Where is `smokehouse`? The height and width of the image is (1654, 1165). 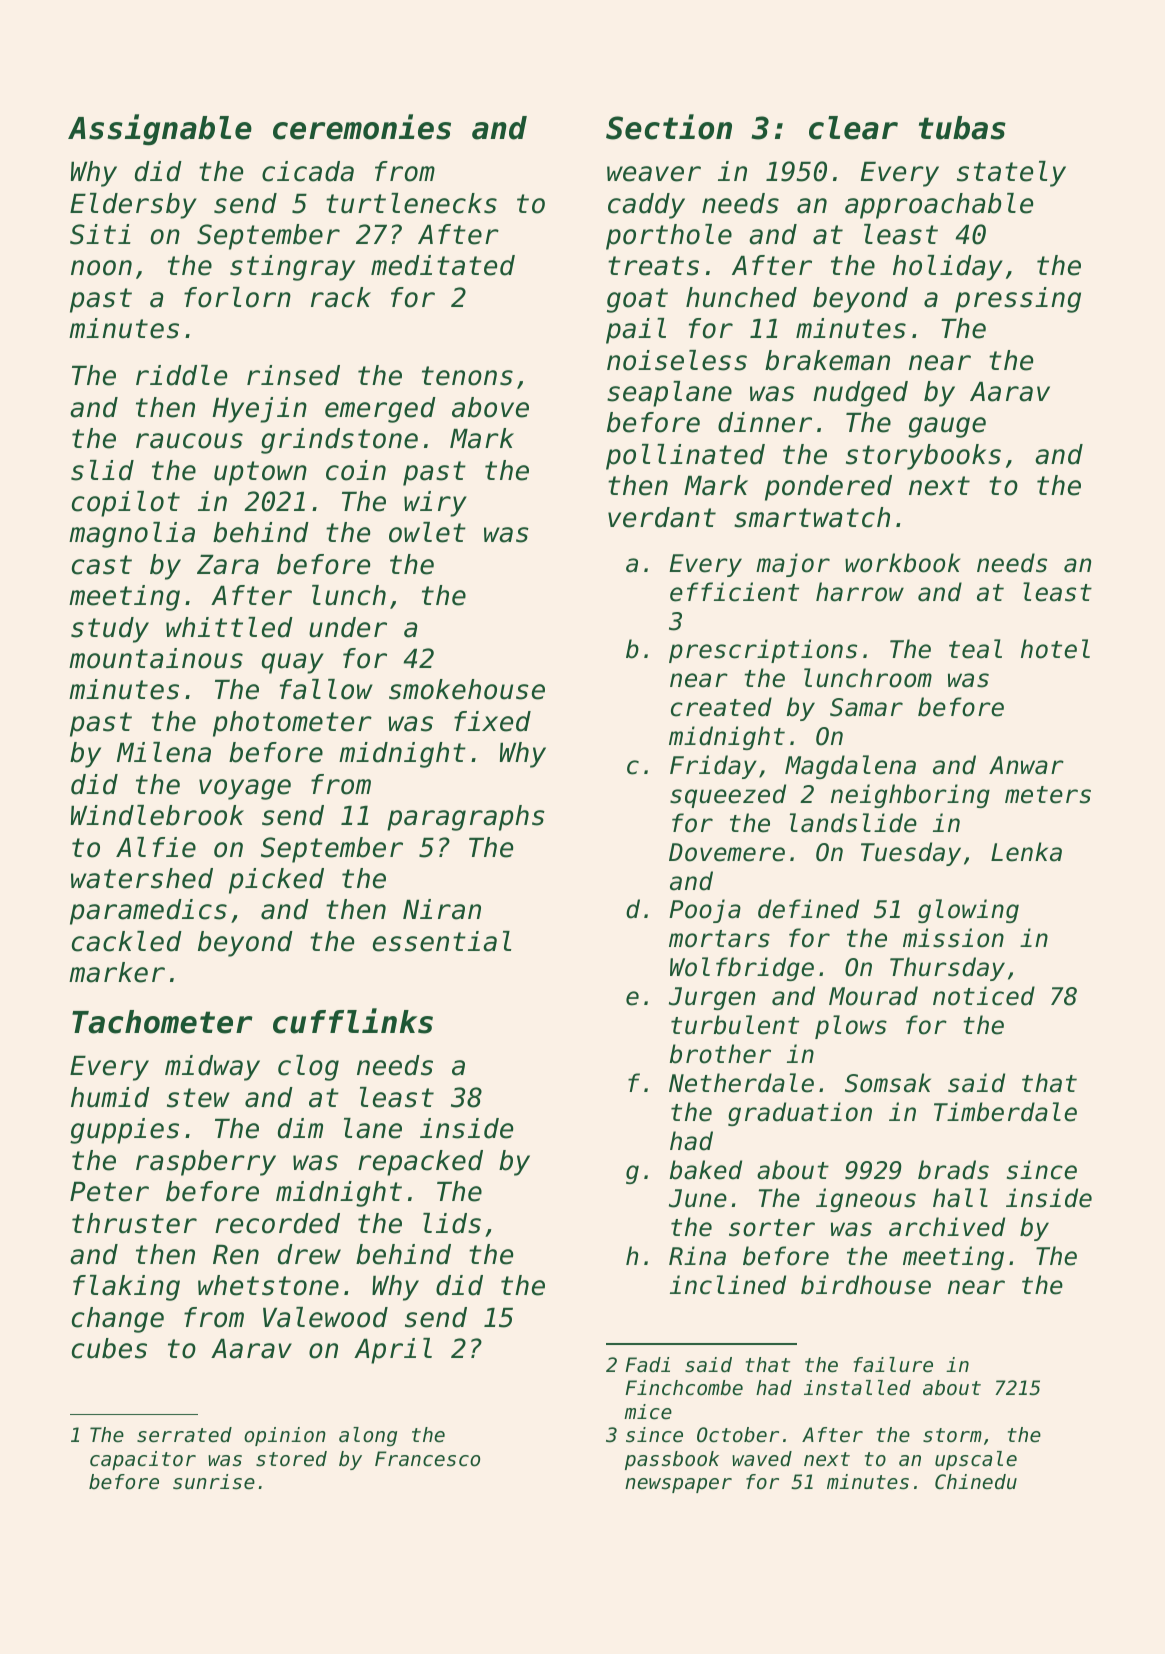 smokehouse is located at coordinates (467, 689).
